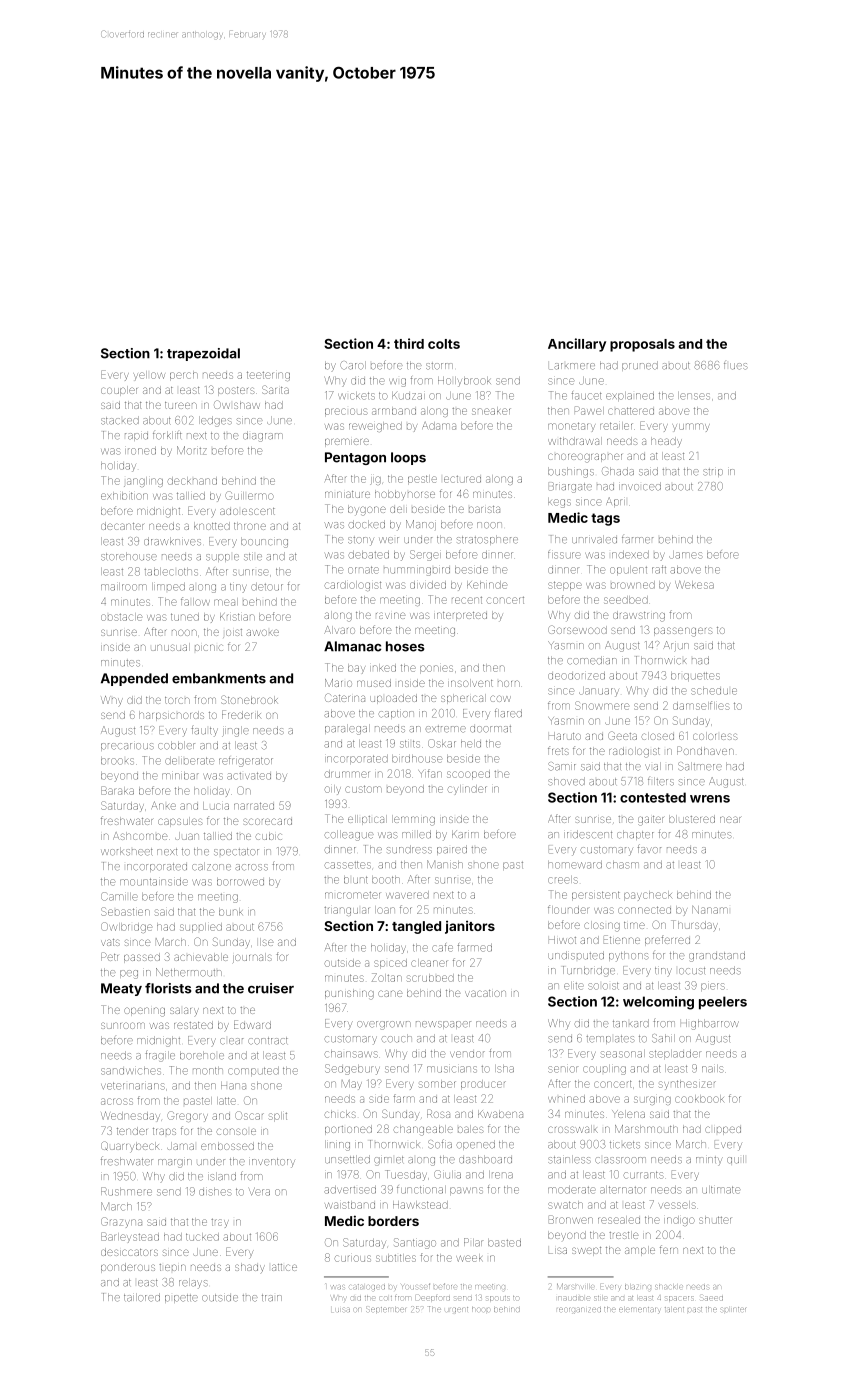 The width and height of the screenshot is (849, 1400). What do you see at coordinates (367, 820) in the screenshot?
I see `elliptical` at bounding box center [367, 820].
